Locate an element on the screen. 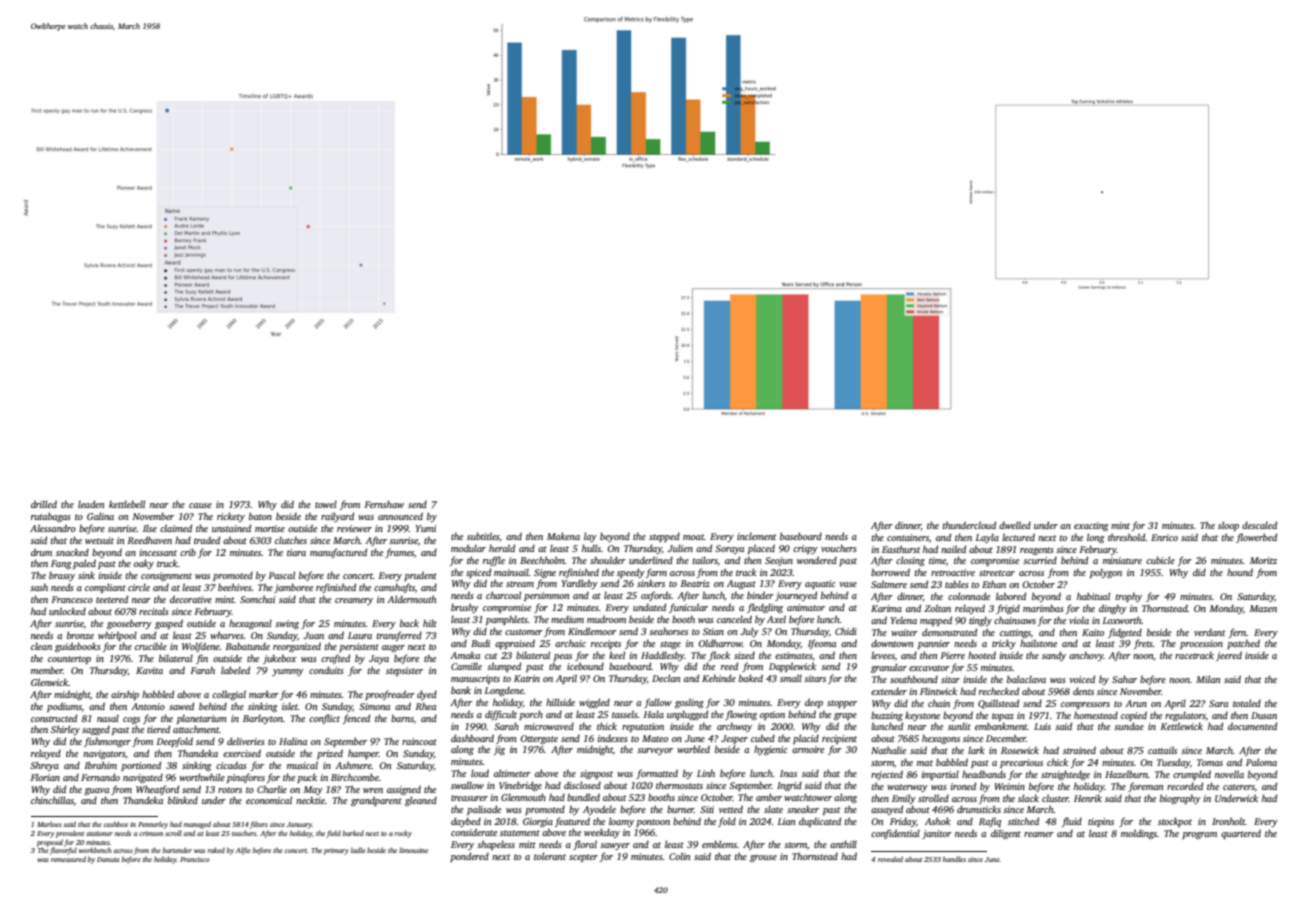 Image resolution: width=1308 pixels, height=924 pixels. Axel is located at coordinates (776, 619).
